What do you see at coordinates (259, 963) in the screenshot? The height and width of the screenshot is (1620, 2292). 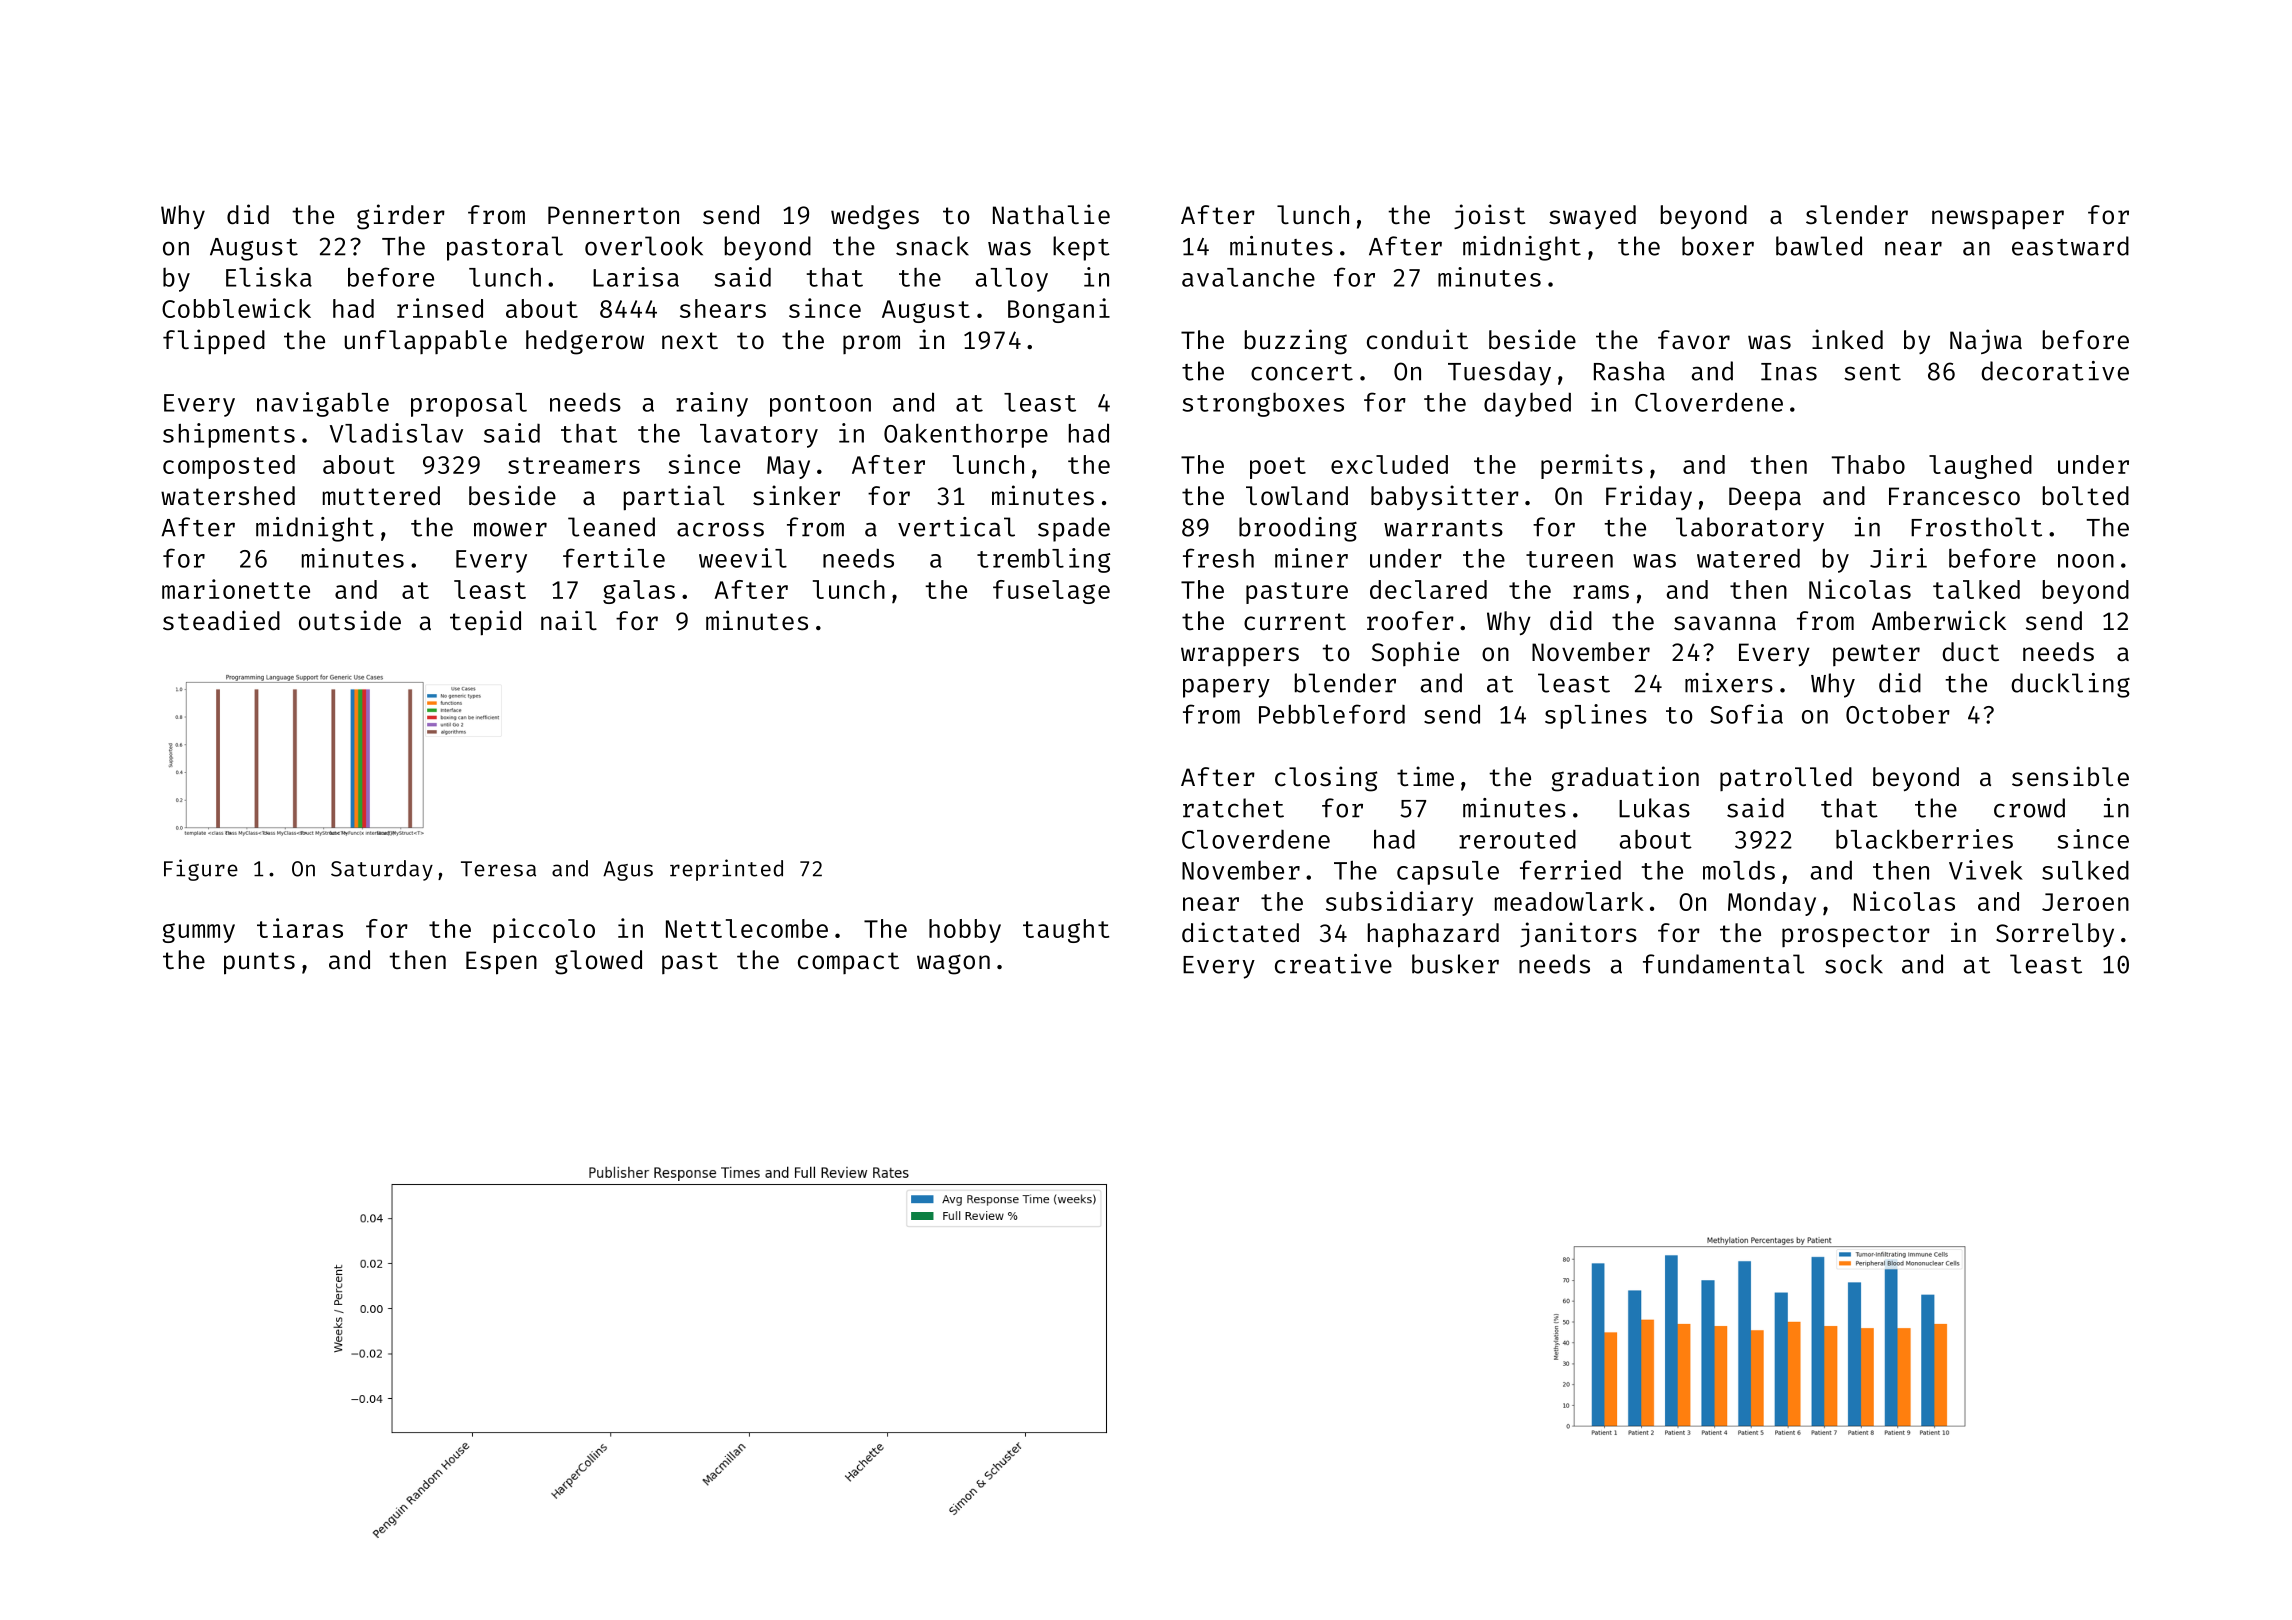 I see `punts` at bounding box center [259, 963].
